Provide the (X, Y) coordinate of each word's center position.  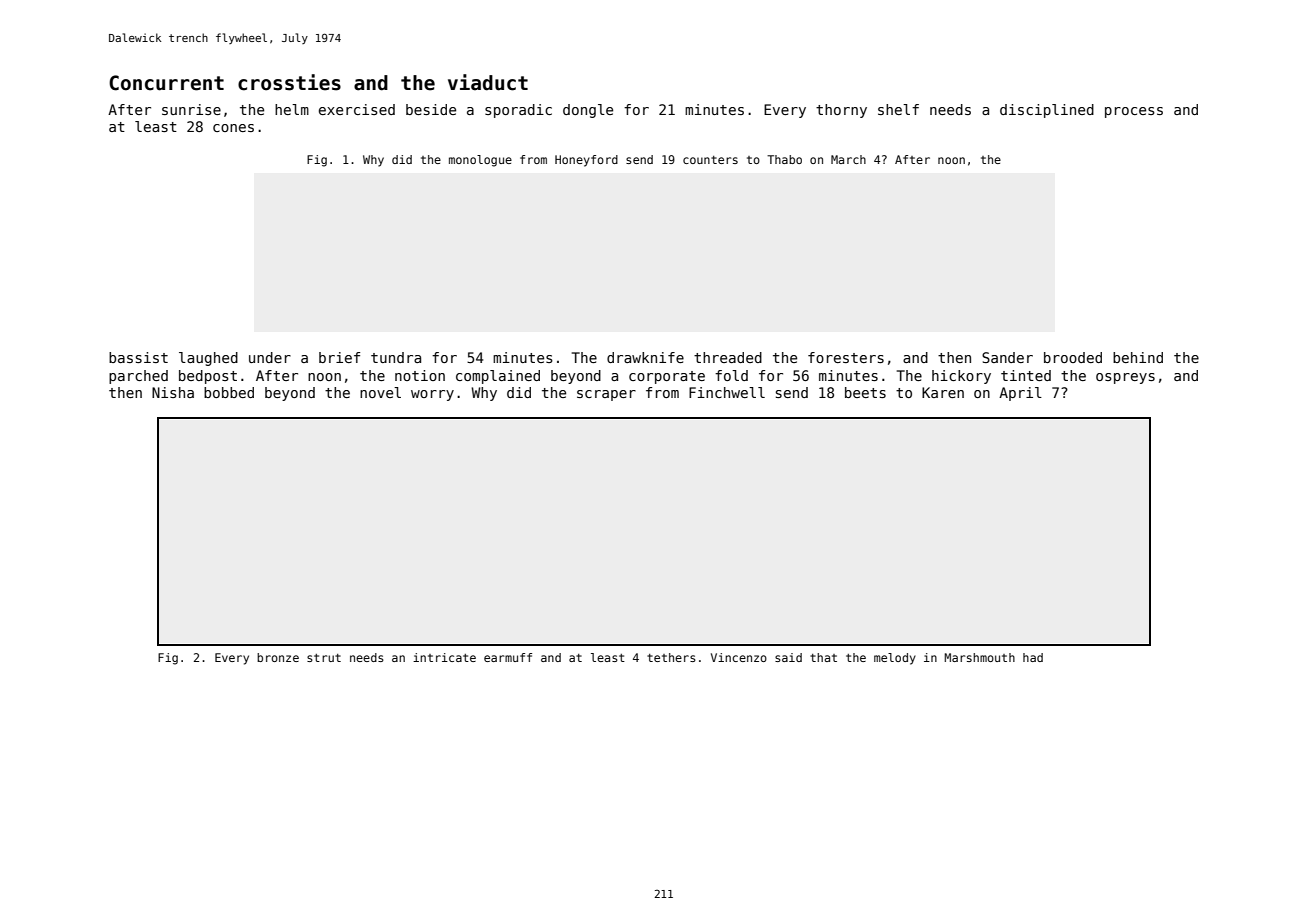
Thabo (784, 159)
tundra (396, 357)
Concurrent (166, 83)
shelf (898, 109)
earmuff (508, 657)
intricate (444, 657)
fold (731, 375)
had (1033, 657)
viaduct (488, 82)
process (1134, 112)
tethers (671, 657)
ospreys (1125, 378)
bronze (278, 657)
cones (233, 128)
